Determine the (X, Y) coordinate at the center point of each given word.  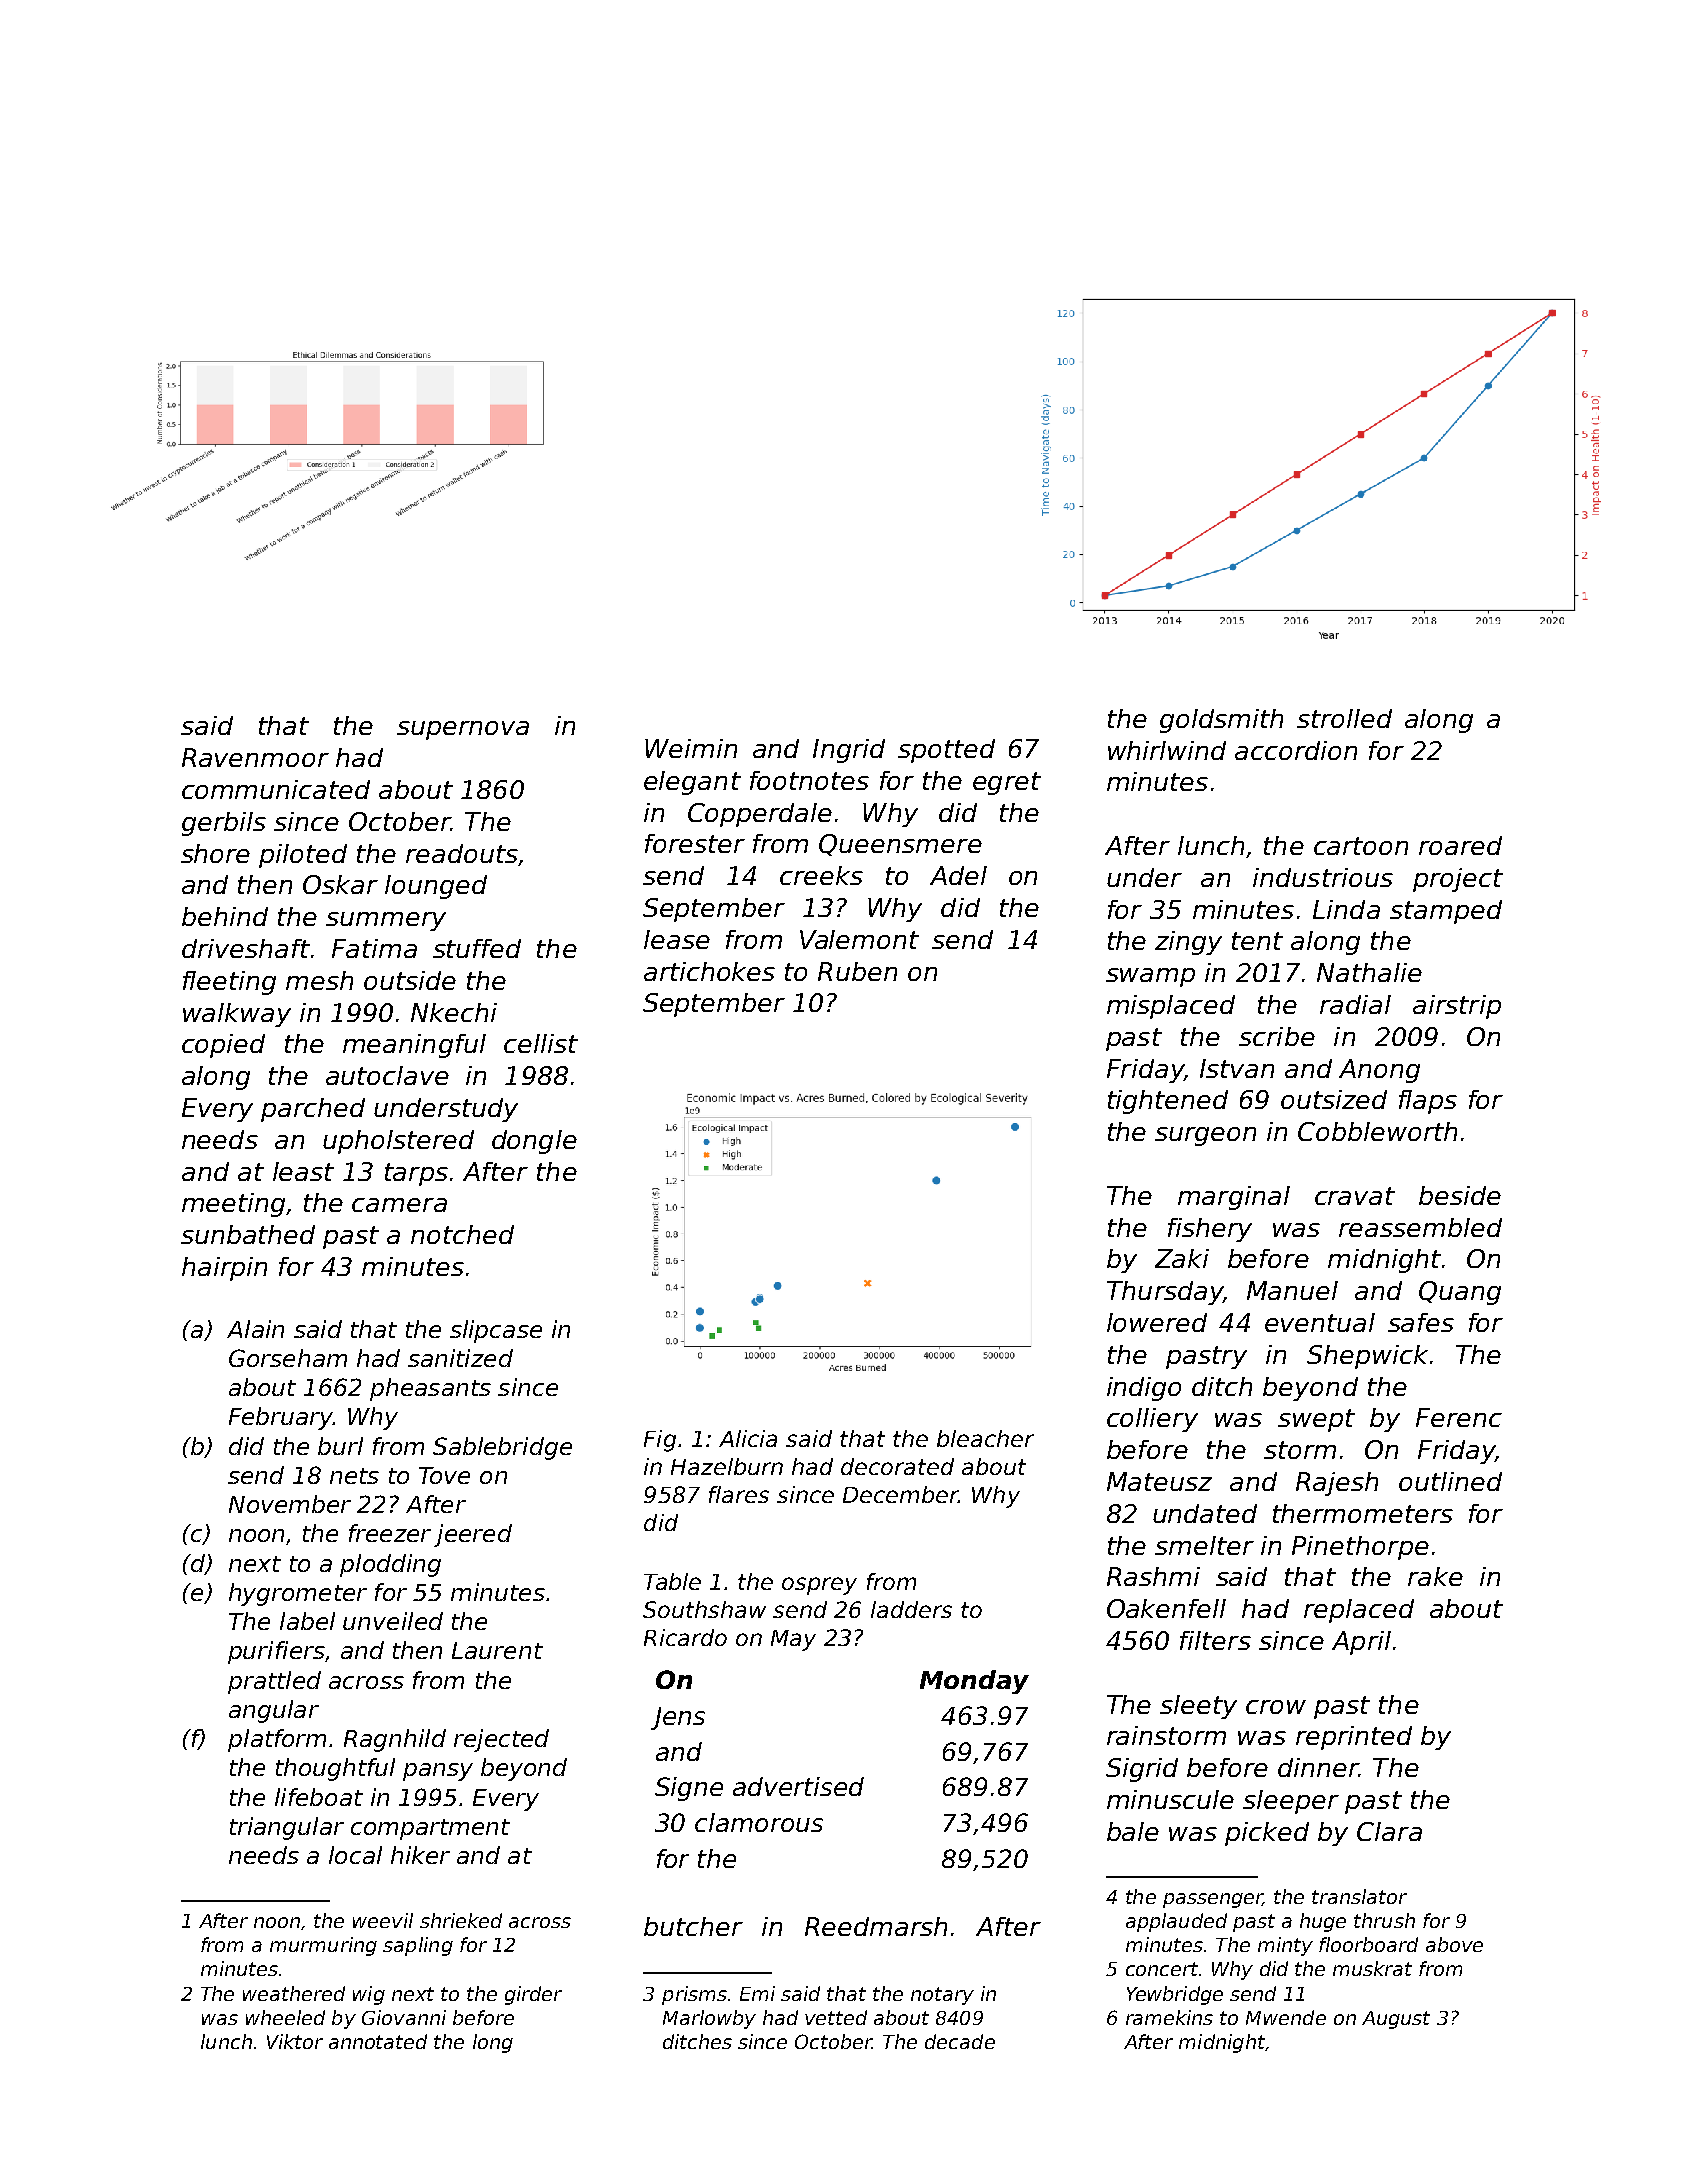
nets (354, 1476)
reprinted (1354, 1738)
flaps (1428, 1102)
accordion (1296, 750)
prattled (274, 1682)
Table (672, 1581)
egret (1007, 783)
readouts (462, 853)
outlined (1450, 1481)
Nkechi (454, 1012)
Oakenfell (1166, 1608)
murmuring (323, 1946)
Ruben (857, 971)
